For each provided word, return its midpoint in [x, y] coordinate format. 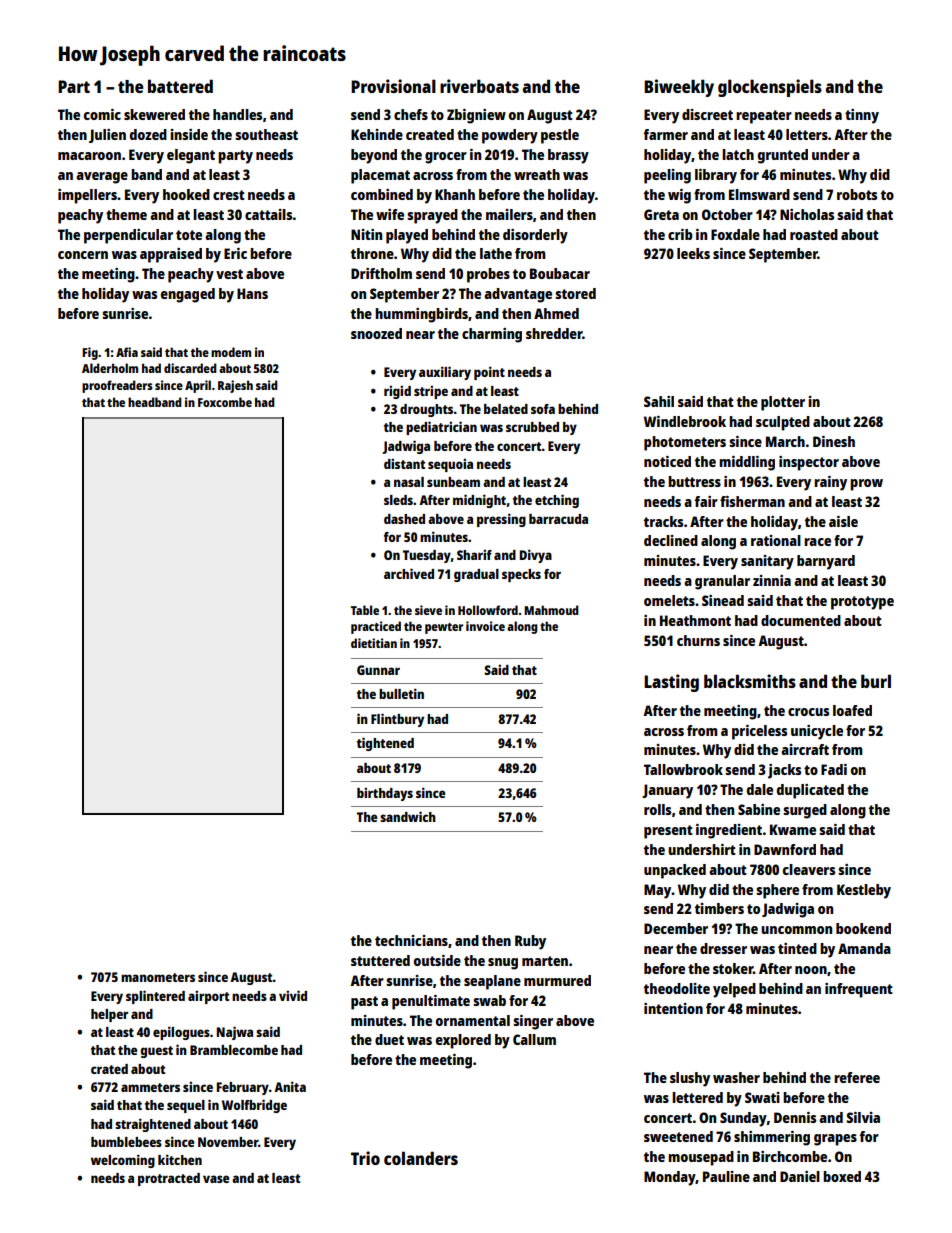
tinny [862, 116]
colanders [421, 1158]
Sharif [474, 554]
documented [801, 620]
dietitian [374, 643]
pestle [560, 136]
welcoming [123, 1161]
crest [229, 195]
